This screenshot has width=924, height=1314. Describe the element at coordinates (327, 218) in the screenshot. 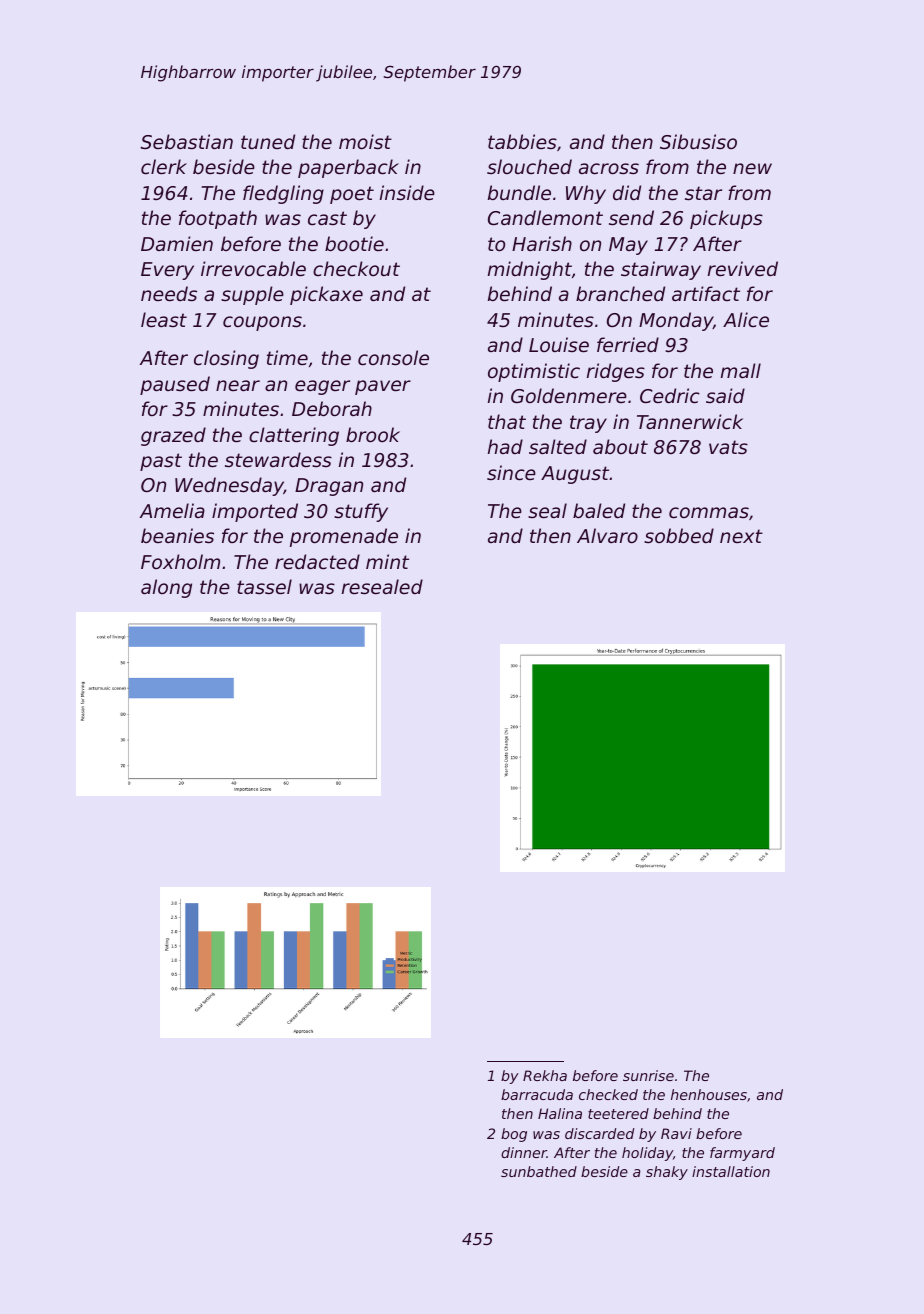

I see `cast` at that location.
